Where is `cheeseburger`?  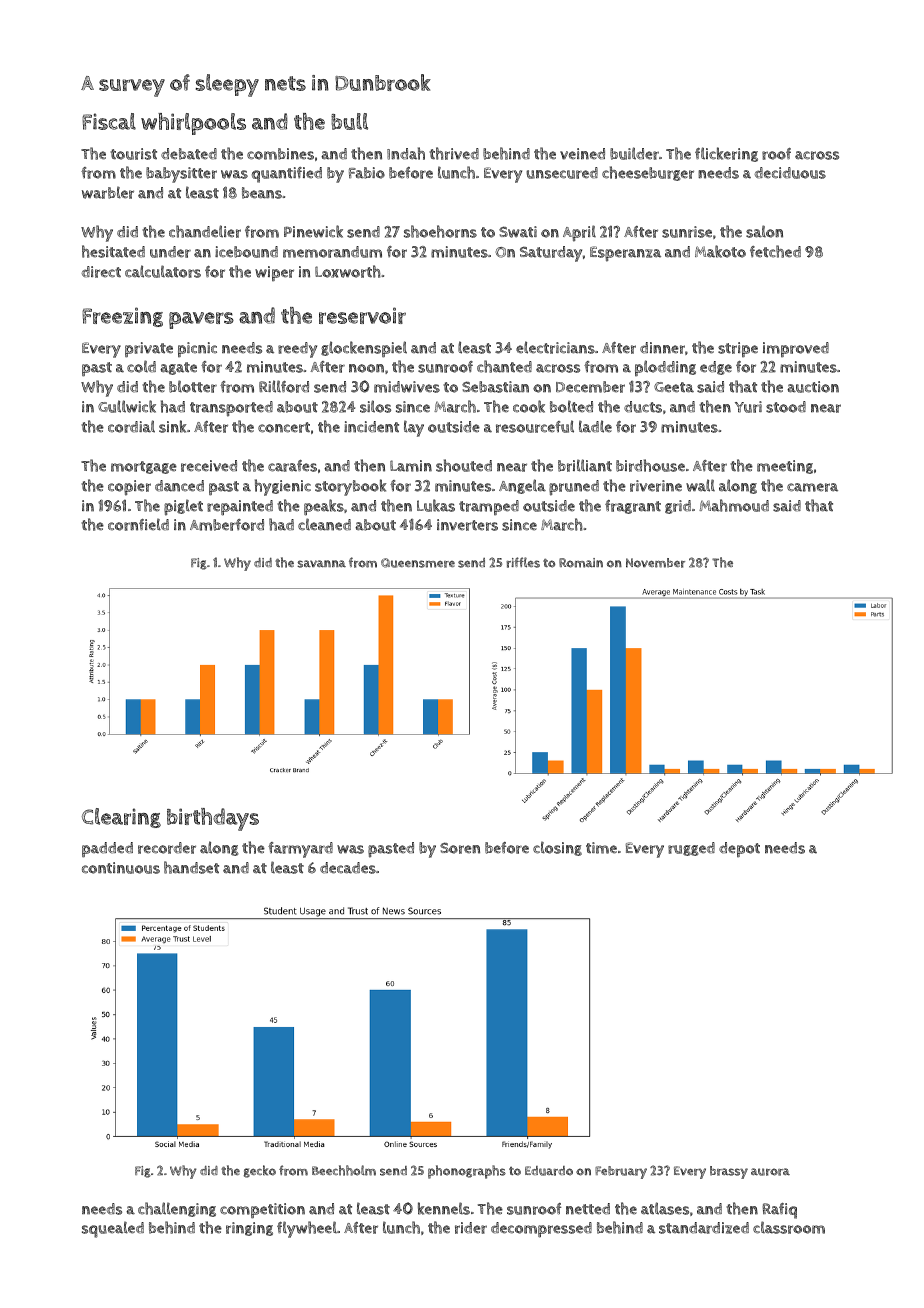 cheeseburger is located at coordinates (648, 173).
